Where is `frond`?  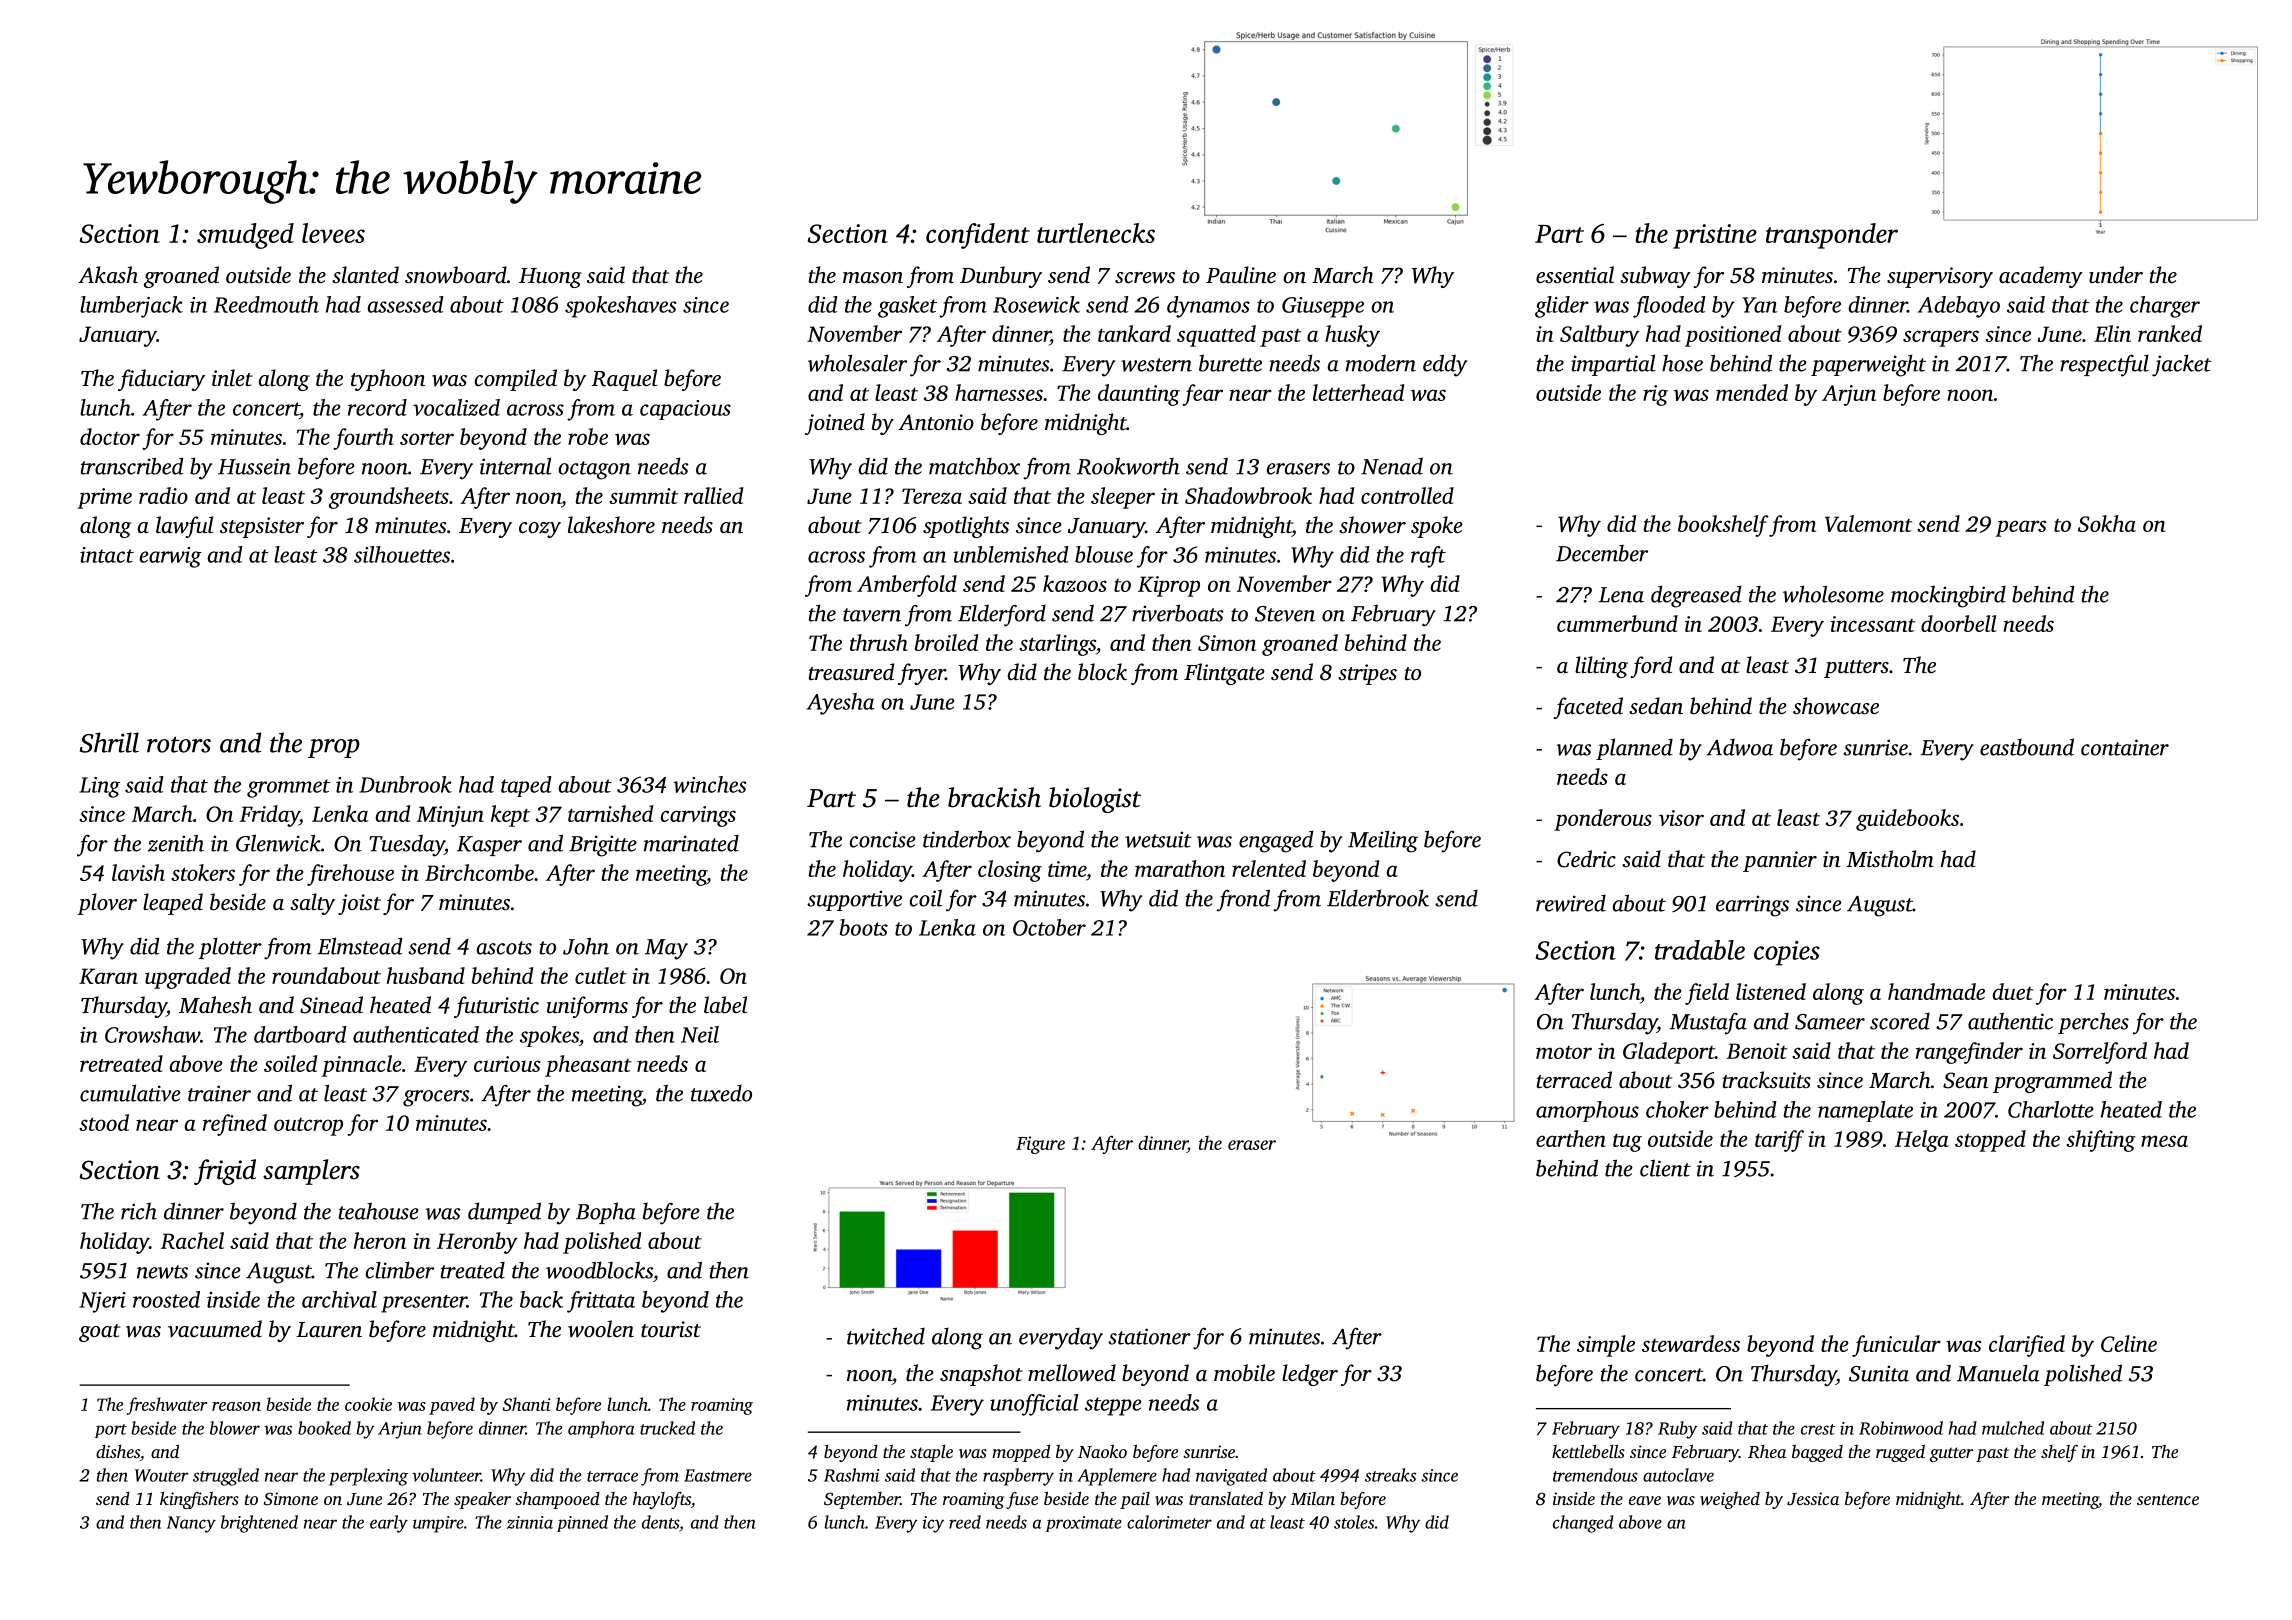
frond is located at coordinates (1243, 900).
